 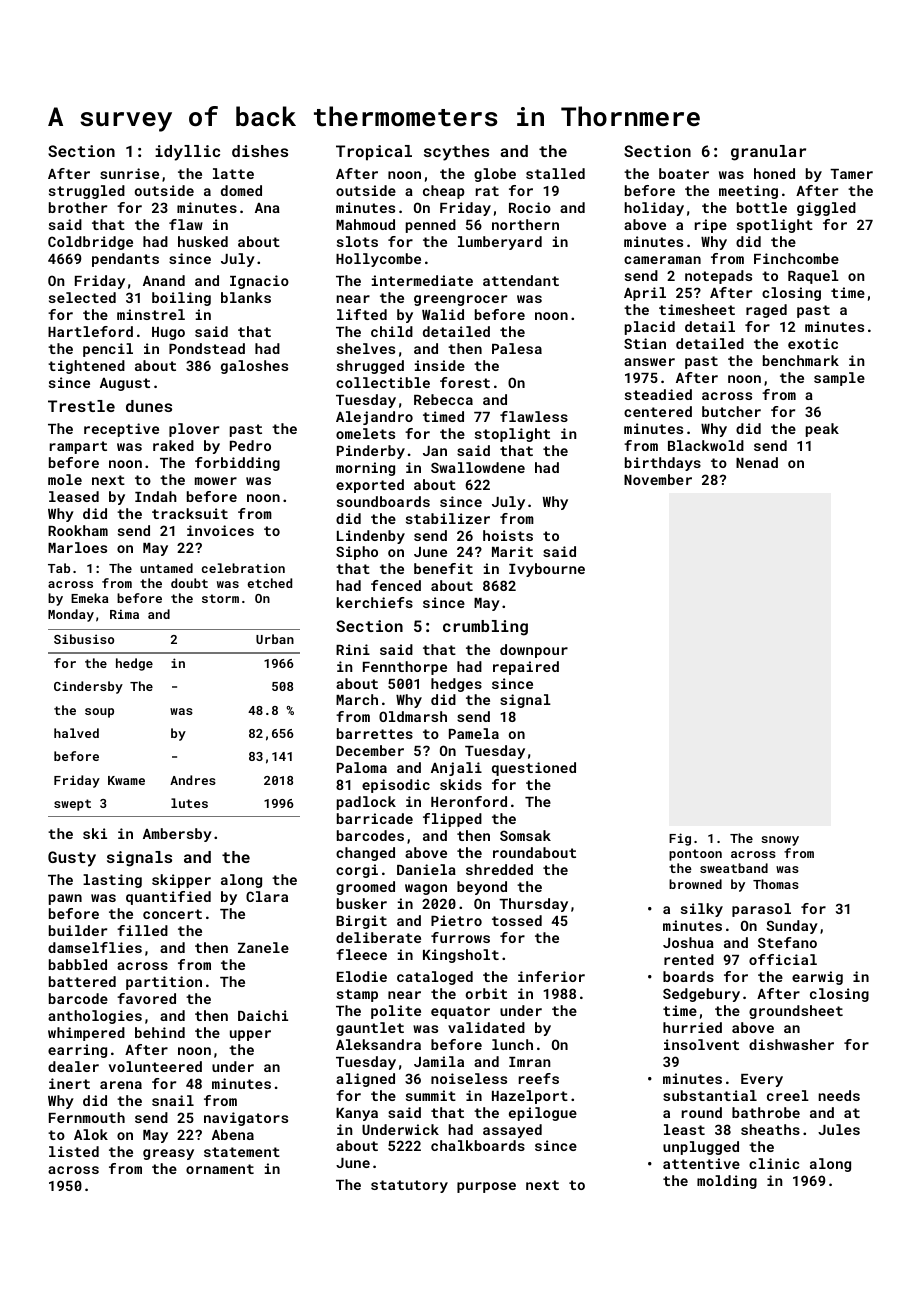 What do you see at coordinates (353, 649) in the screenshot?
I see `Rini` at bounding box center [353, 649].
